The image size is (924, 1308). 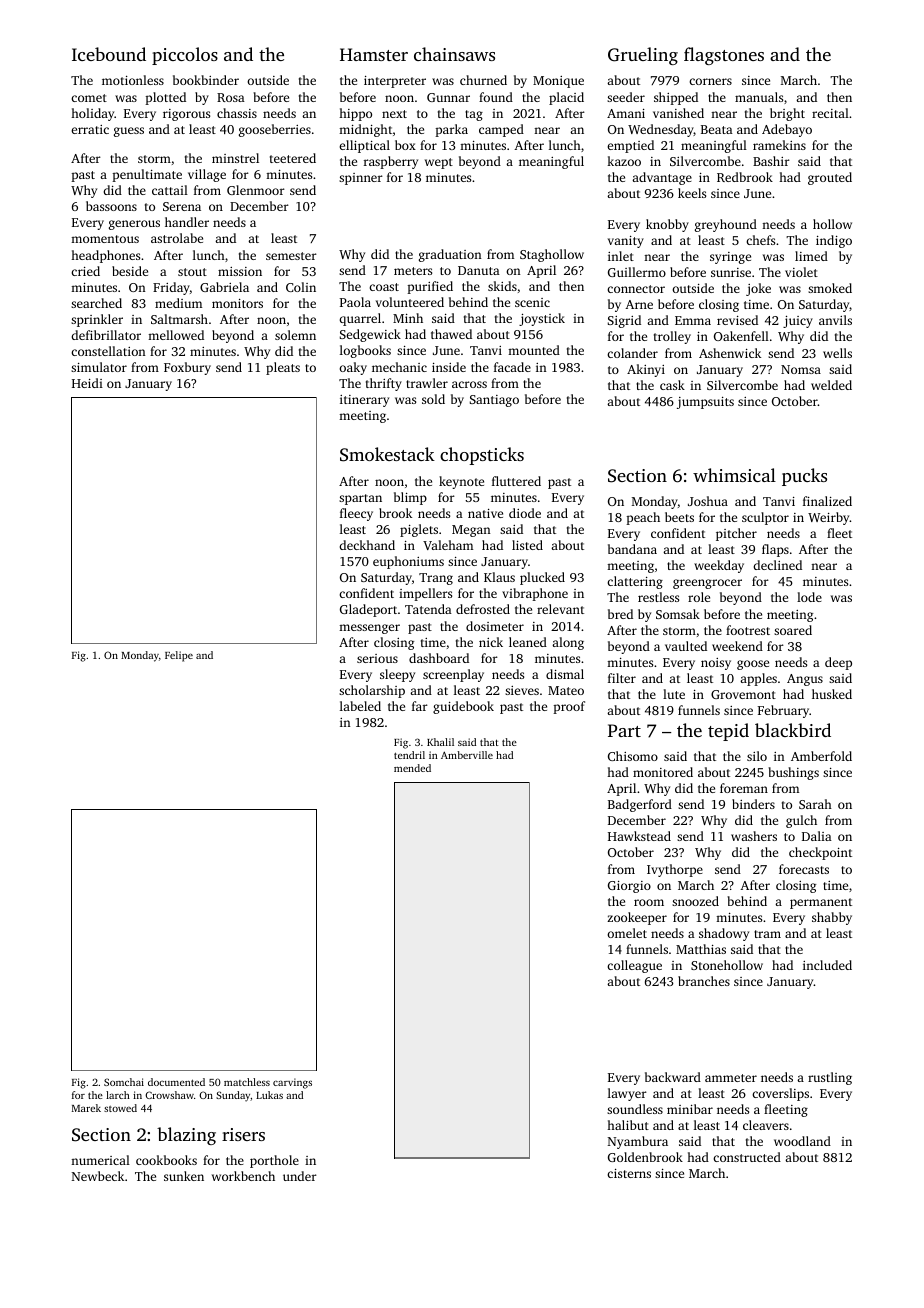 I want to click on carvings, so click(x=292, y=1083).
